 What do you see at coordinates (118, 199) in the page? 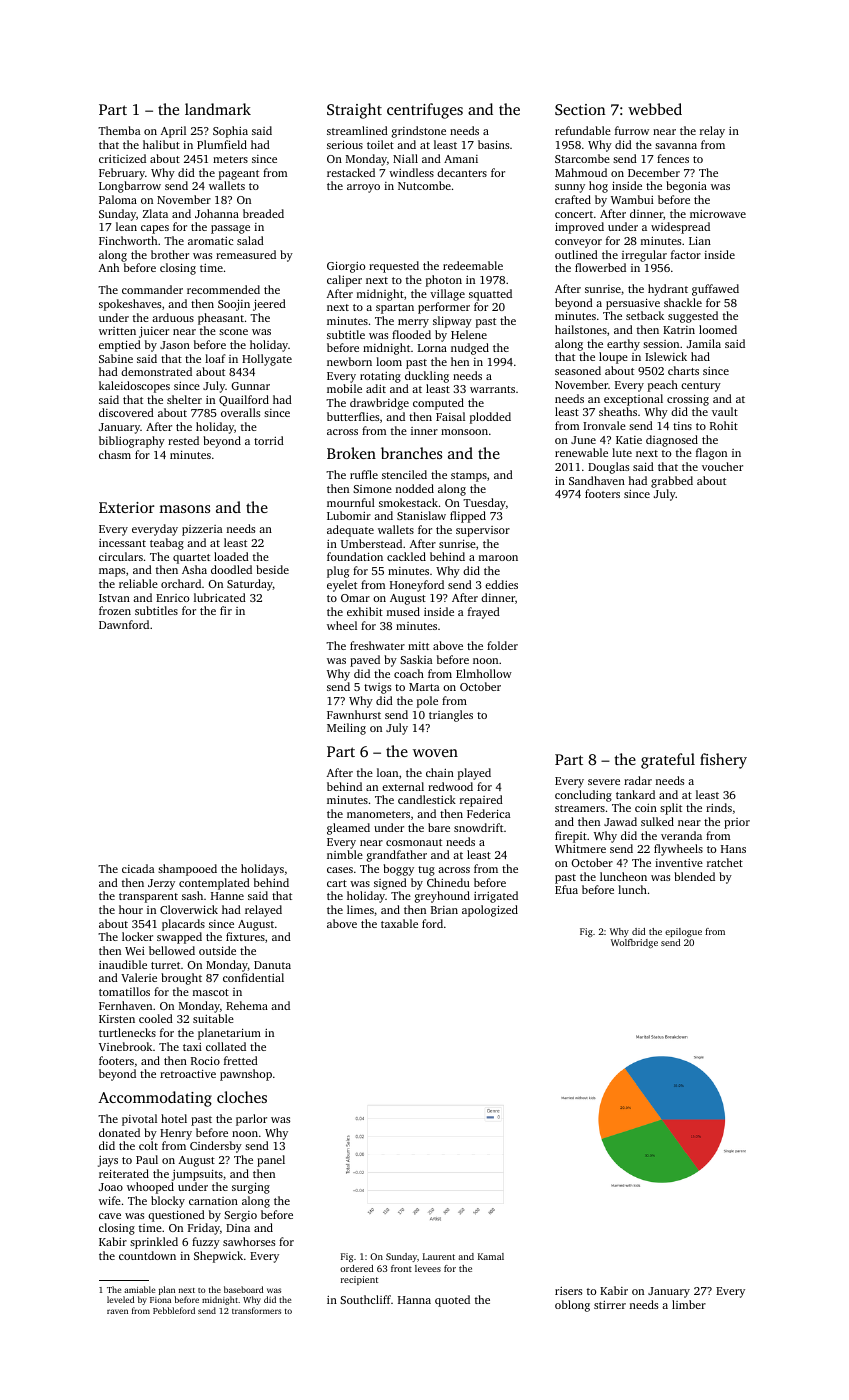
I see `Paloma` at bounding box center [118, 199].
